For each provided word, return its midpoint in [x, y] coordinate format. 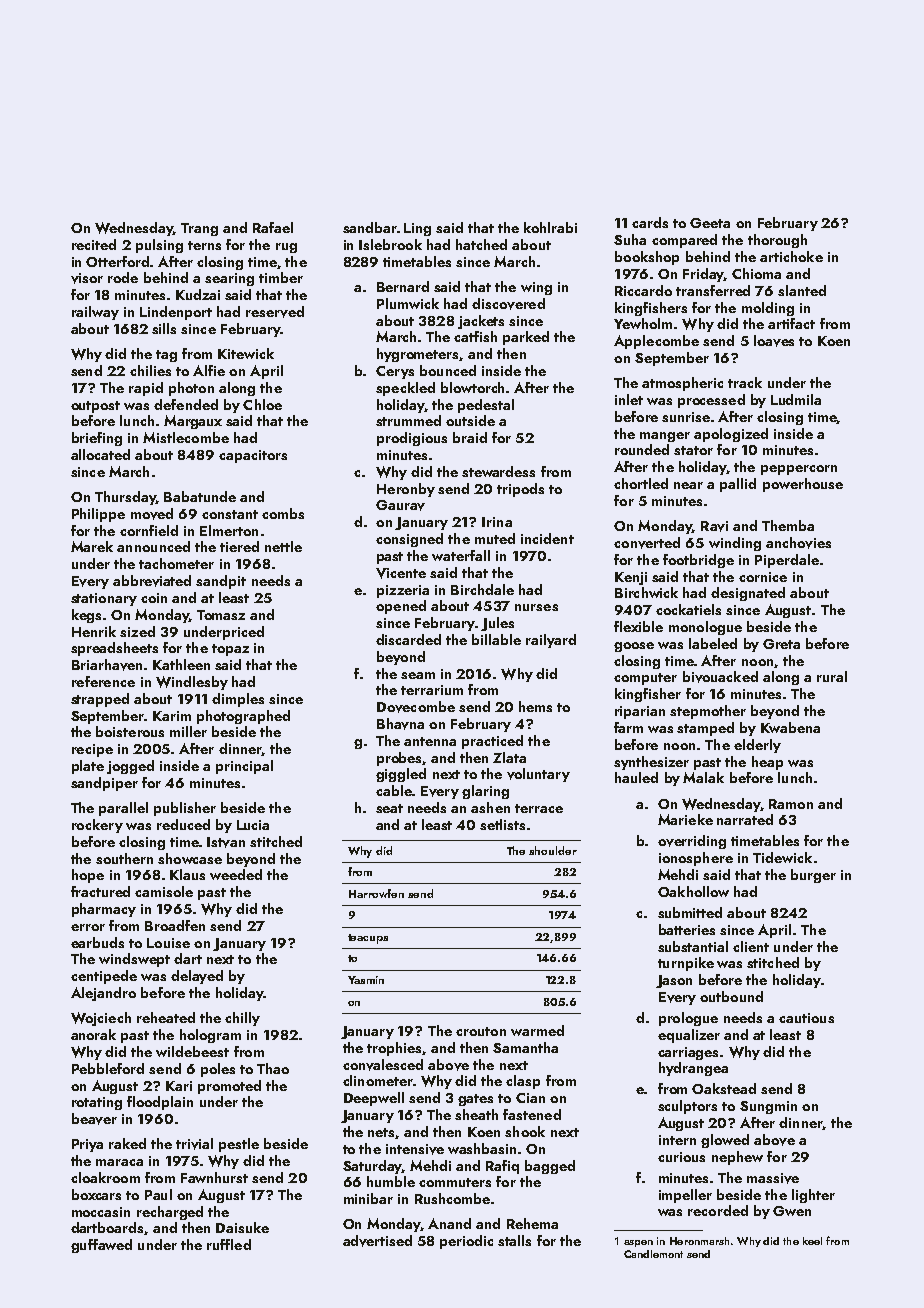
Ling [417, 229]
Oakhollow [693, 891]
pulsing [159, 246]
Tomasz [221, 615]
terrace [539, 808]
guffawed [101, 1246]
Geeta [710, 223]
